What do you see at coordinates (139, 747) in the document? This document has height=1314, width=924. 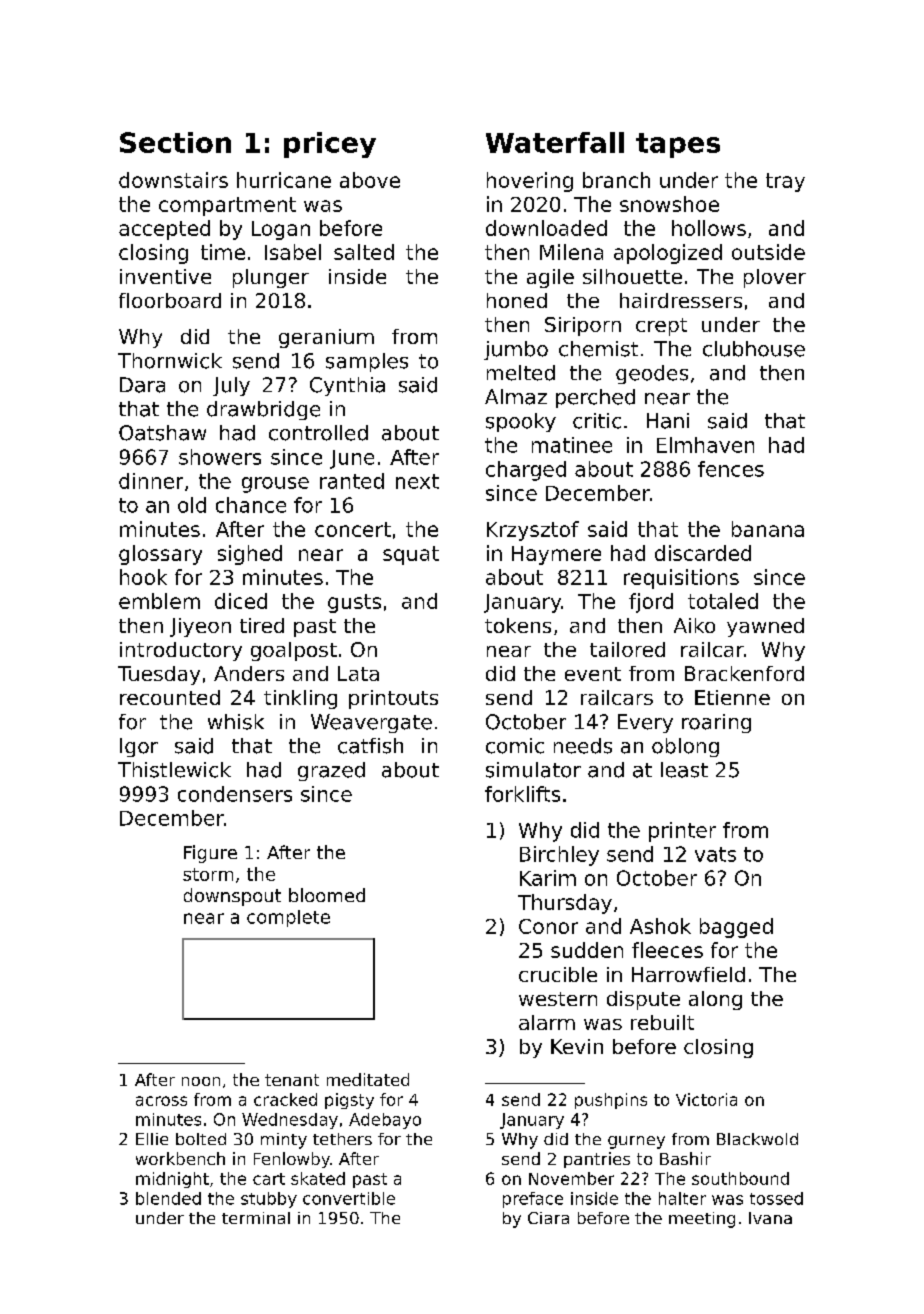 I see `Igor` at bounding box center [139, 747].
